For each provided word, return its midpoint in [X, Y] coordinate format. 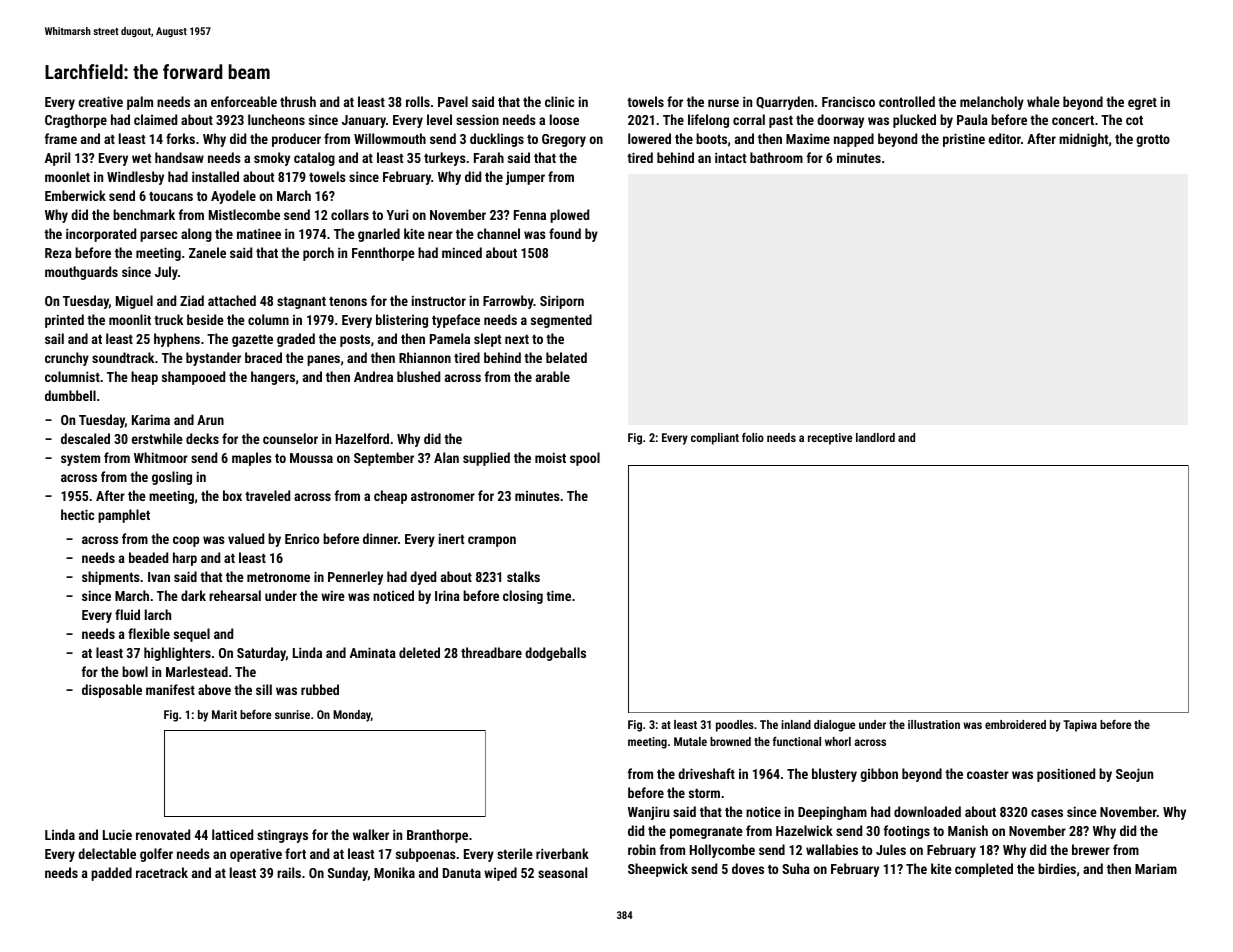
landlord [875, 437]
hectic [77, 514]
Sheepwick [658, 870]
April [57, 159]
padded [111, 874]
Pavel [453, 101]
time [558, 595]
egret [1142, 104]
